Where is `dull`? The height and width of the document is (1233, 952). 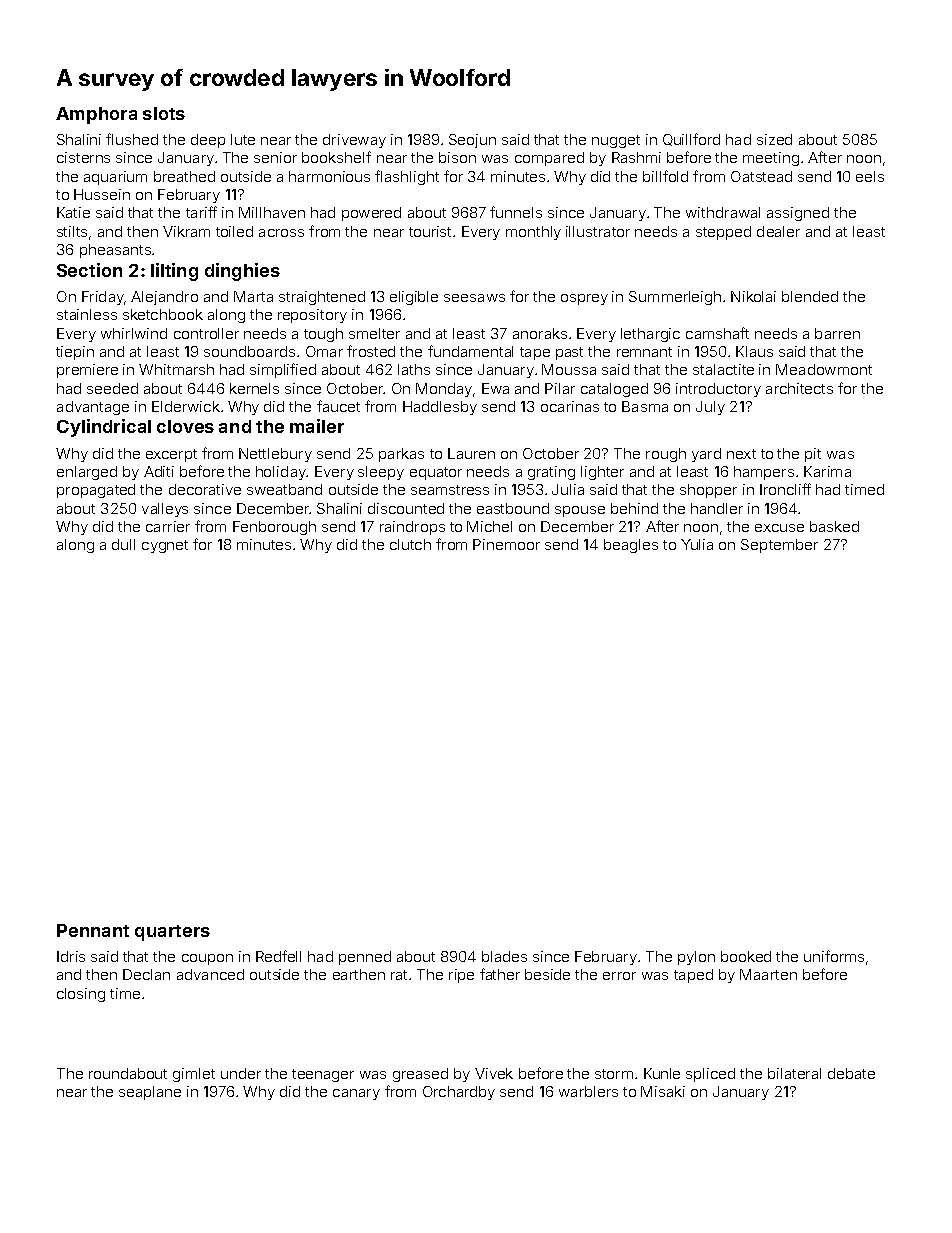
dull is located at coordinates (123, 544).
